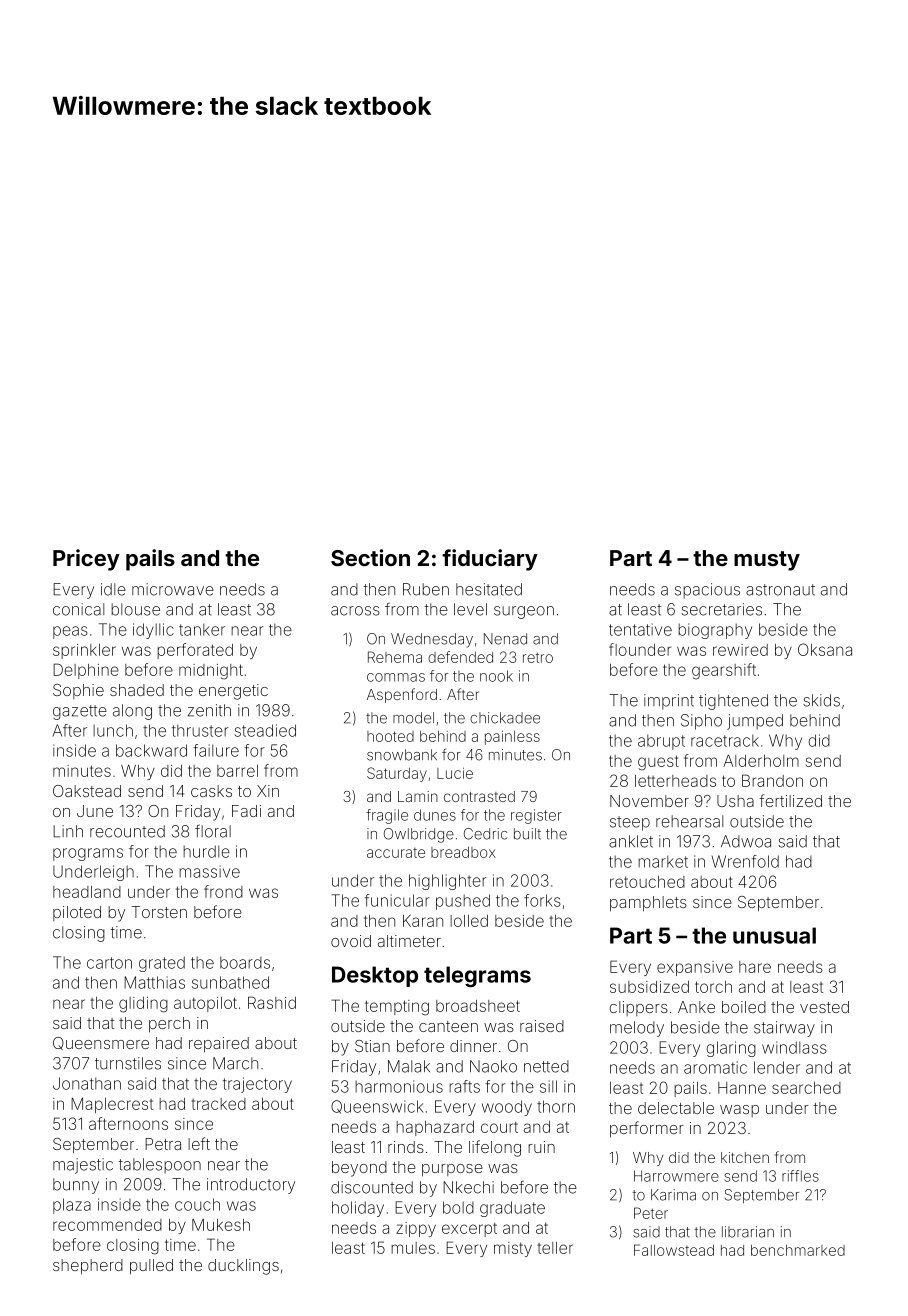 The height and width of the page is (1316, 908). What do you see at coordinates (767, 561) in the page?
I see `musty` at bounding box center [767, 561].
